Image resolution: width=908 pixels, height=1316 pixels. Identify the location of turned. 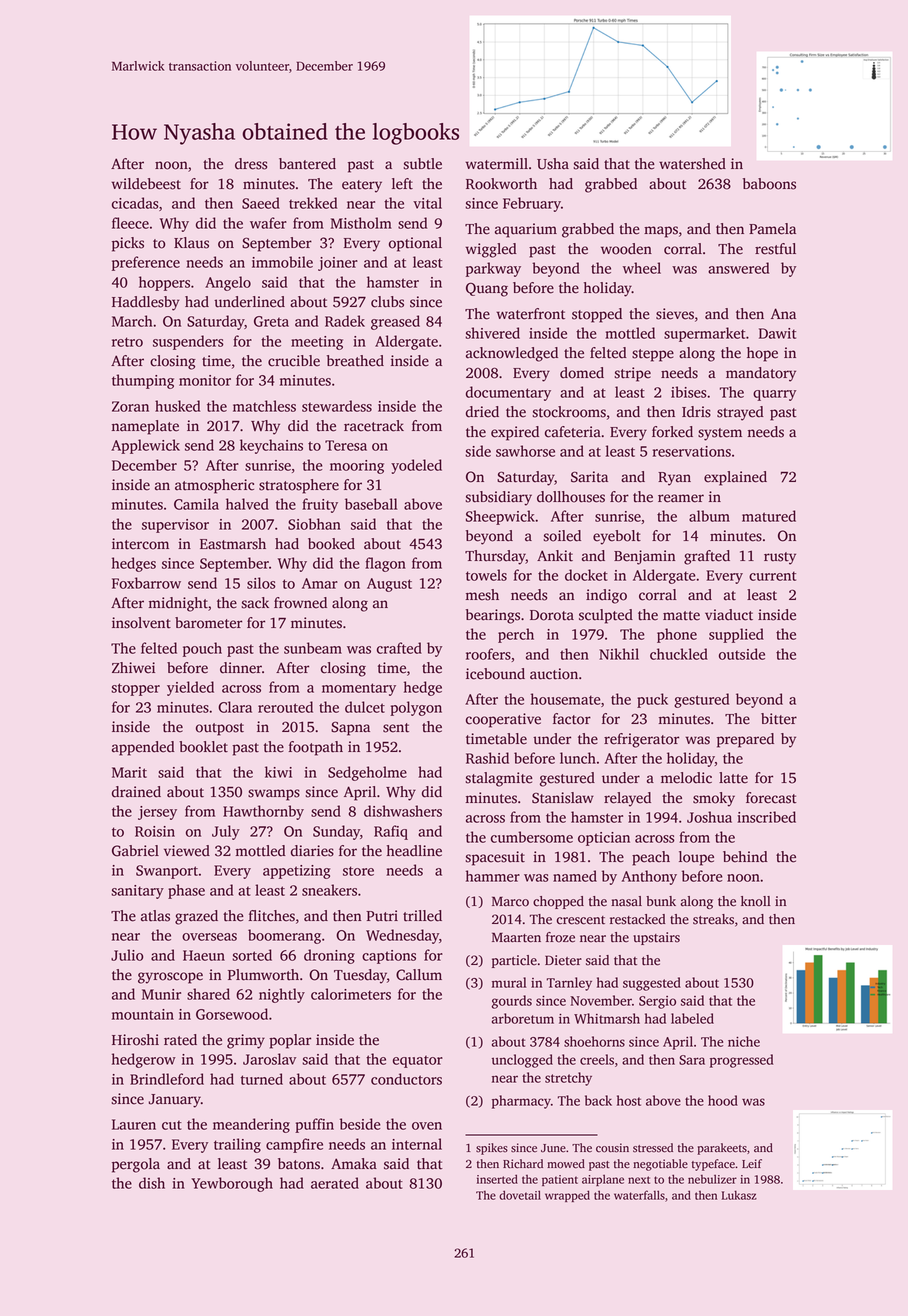
(262, 1079).
